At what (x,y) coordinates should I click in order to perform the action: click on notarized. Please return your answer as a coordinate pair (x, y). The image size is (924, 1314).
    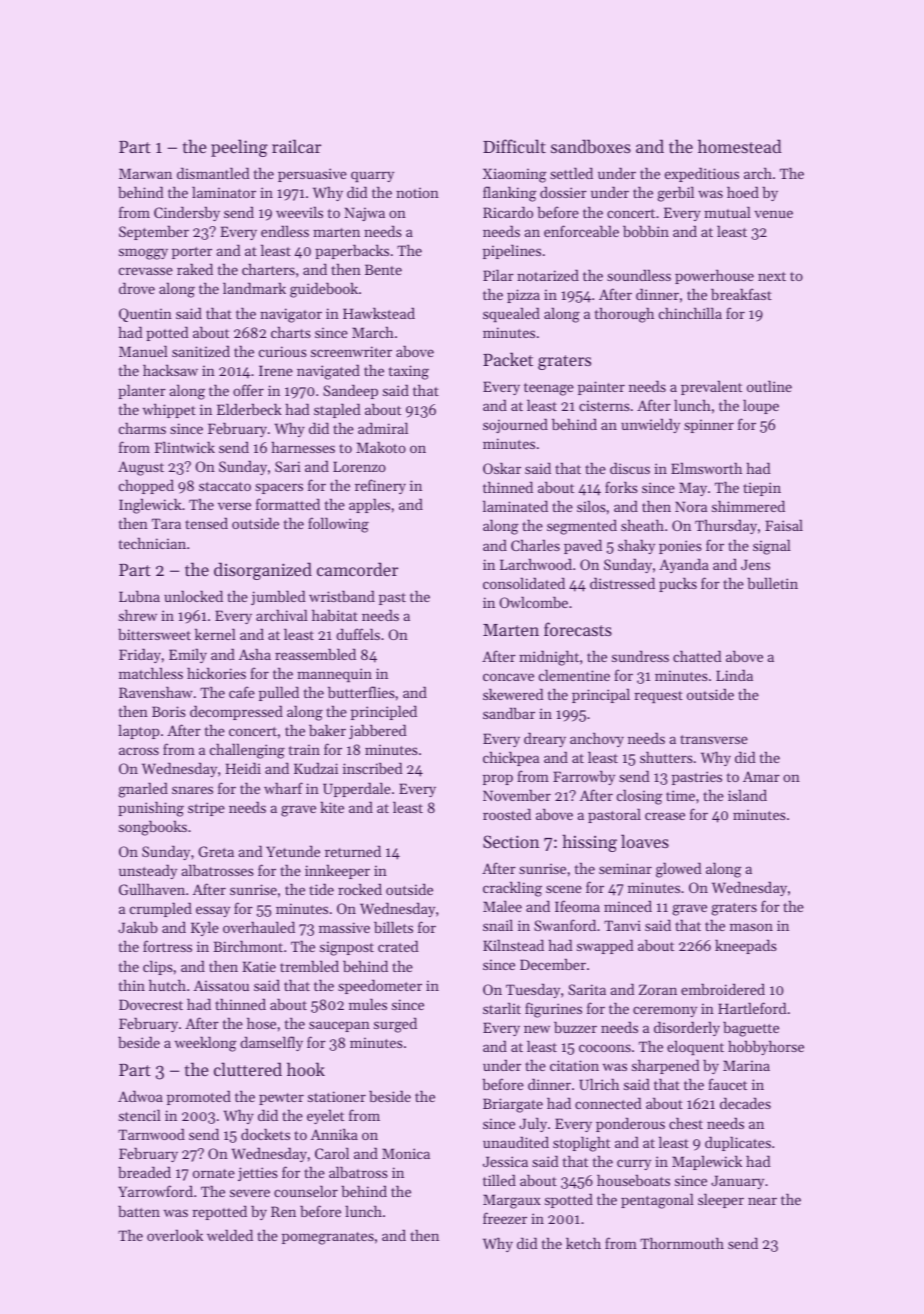
    Looking at the image, I should click on (548, 275).
